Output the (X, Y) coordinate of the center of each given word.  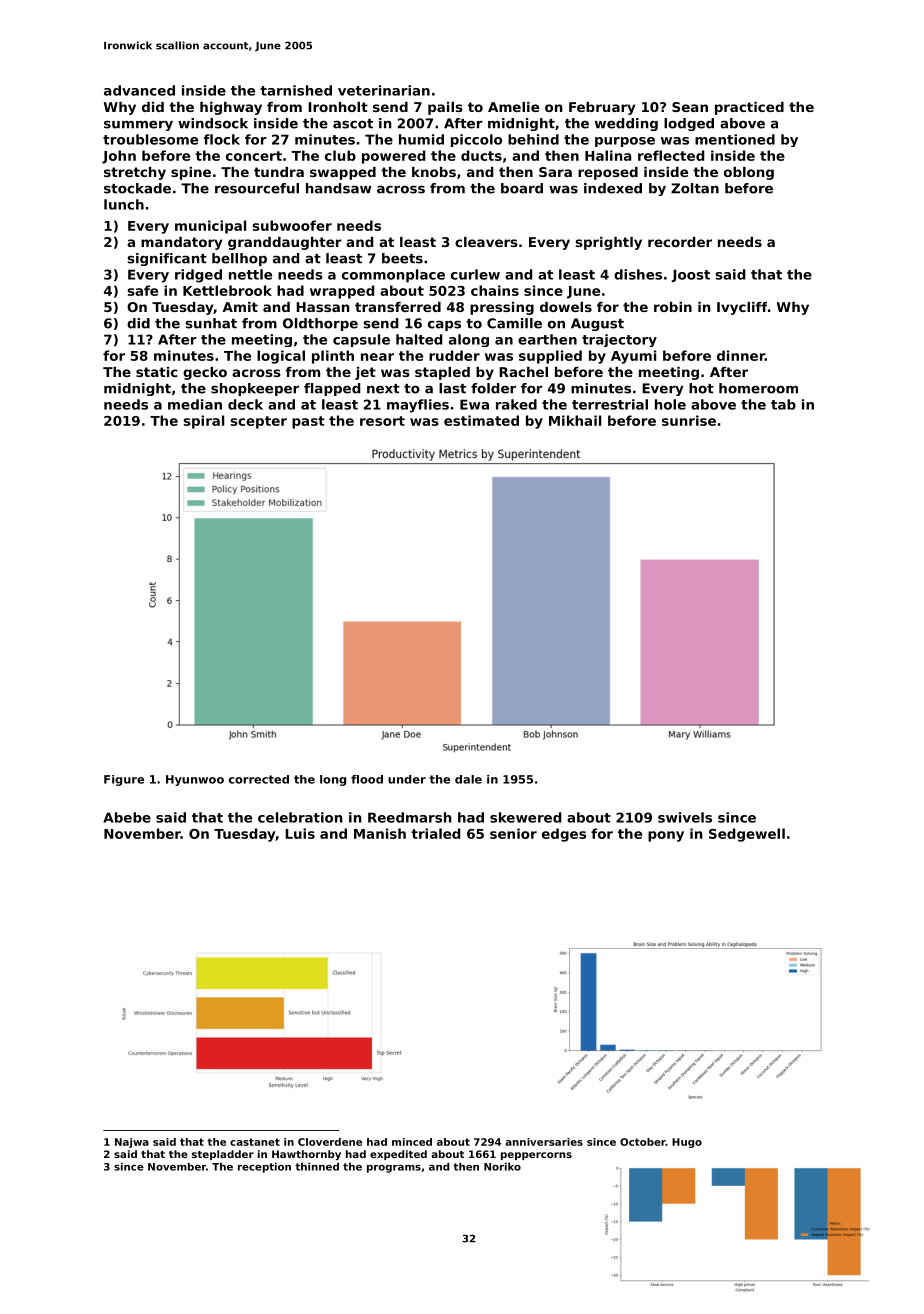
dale (468, 779)
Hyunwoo (195, 780)
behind (533, 139)
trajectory (619, 340)
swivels (685, 817)
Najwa (132, 1143)
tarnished (296, 90)
